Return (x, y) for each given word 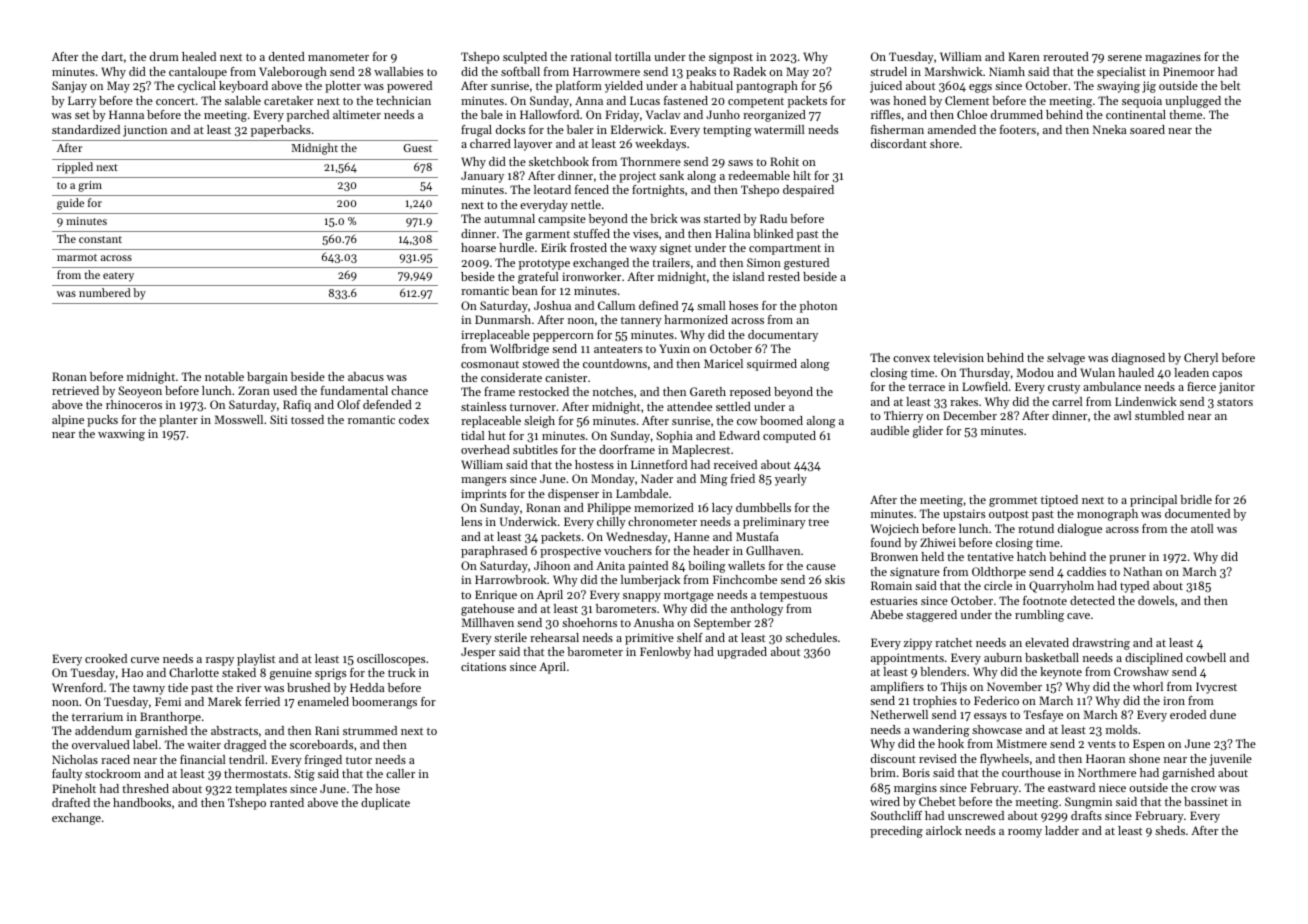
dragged (245, 746)
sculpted (525, 58)
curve (145, 660)
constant (100, 239)
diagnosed (1138, 359)
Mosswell (239, 419)
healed (199, 56)
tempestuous (793, 596)
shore (944, 143)
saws (740, 163)
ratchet (953, 642)
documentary (783, 336)
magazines (1173, 58)
